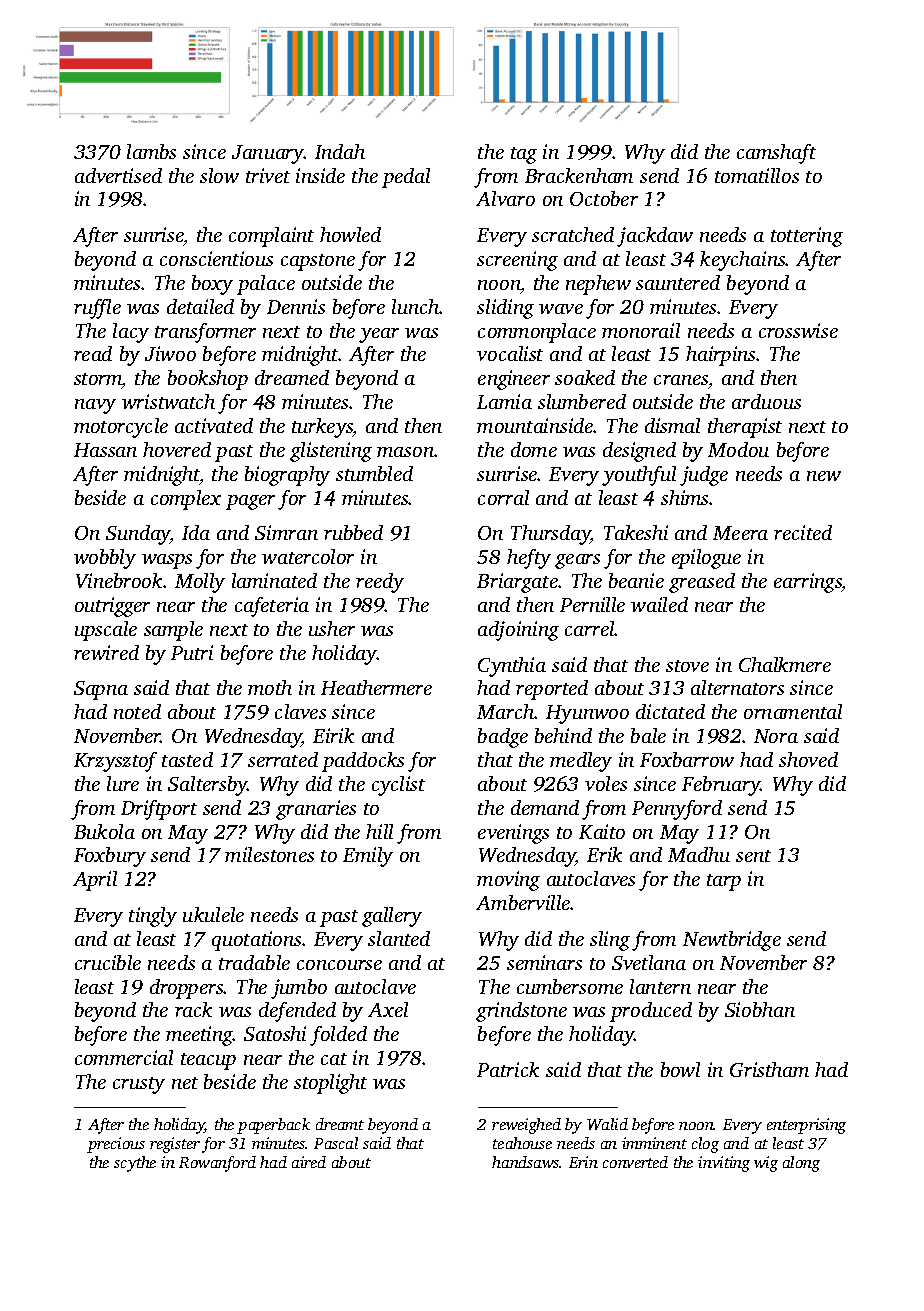  Describe the element at coordinates (135, 1164) in the document. I see `scythe` at that location.
